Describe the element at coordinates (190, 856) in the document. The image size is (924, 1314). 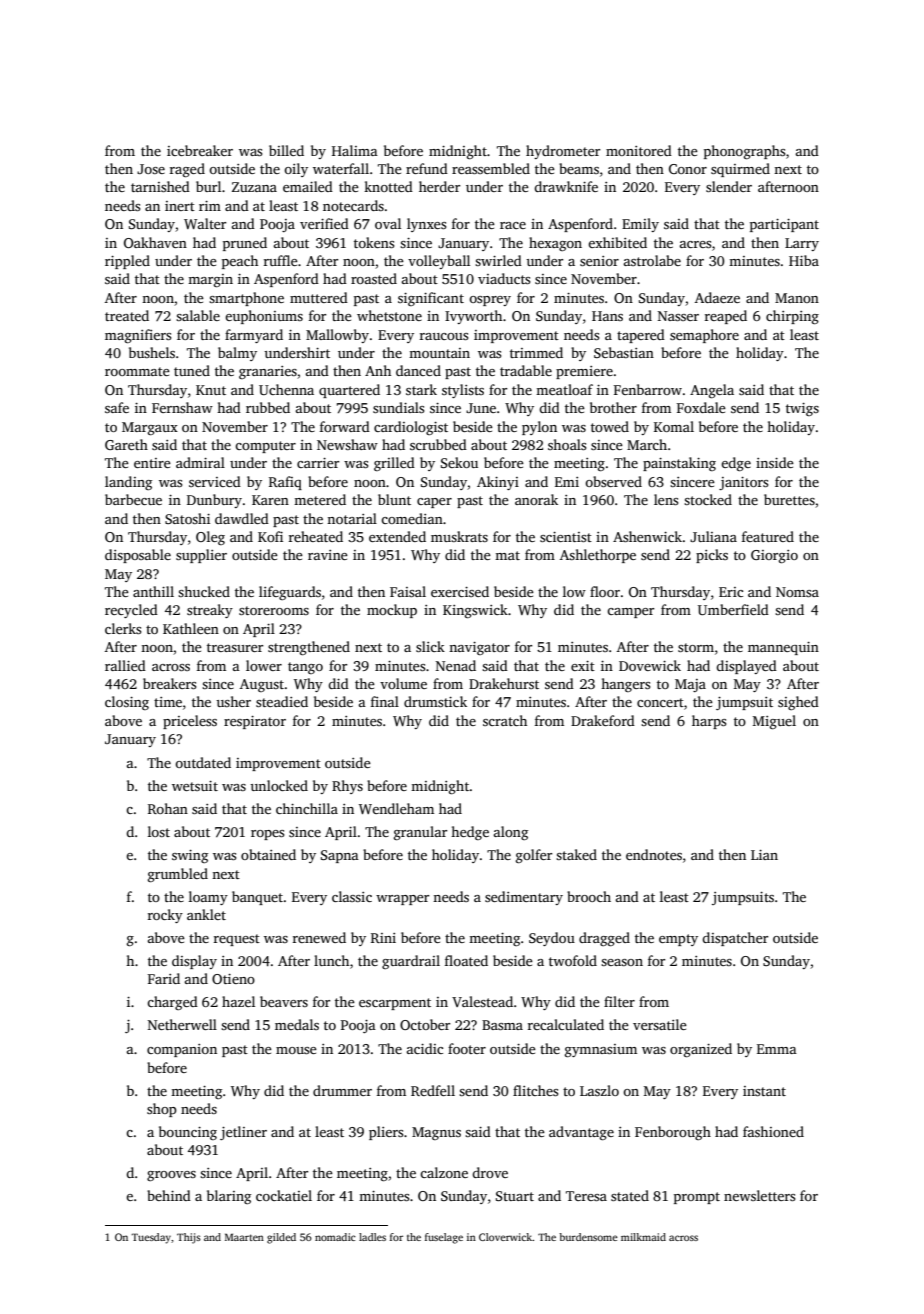
I see `swing` at that location.
